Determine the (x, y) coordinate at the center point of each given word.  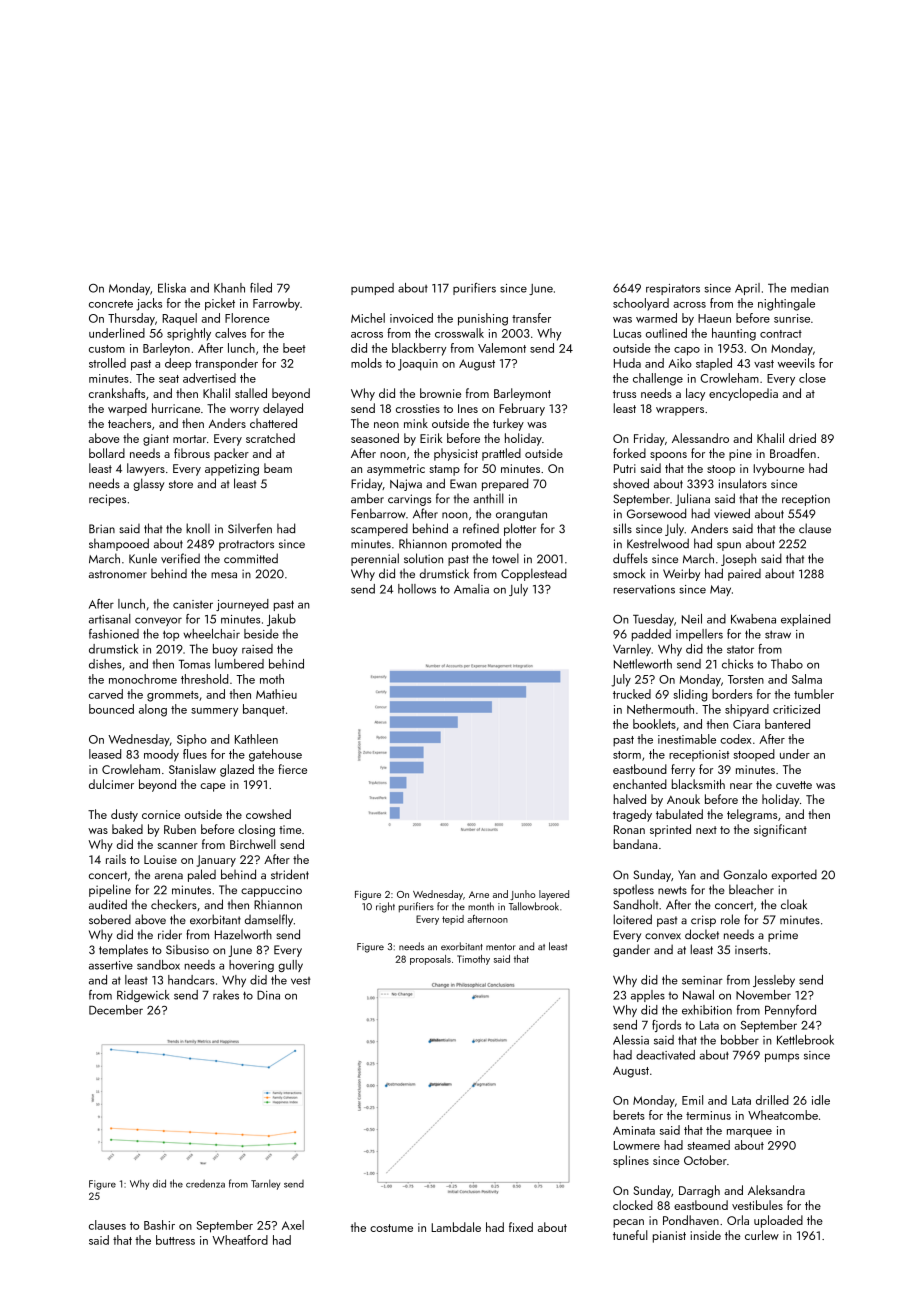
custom (107, 349)
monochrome (143, 679)
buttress (175, 1240)
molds (366, 363)
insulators (743, 483)
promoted (476, 544)
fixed (521, 1227)
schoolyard (641, 304)
